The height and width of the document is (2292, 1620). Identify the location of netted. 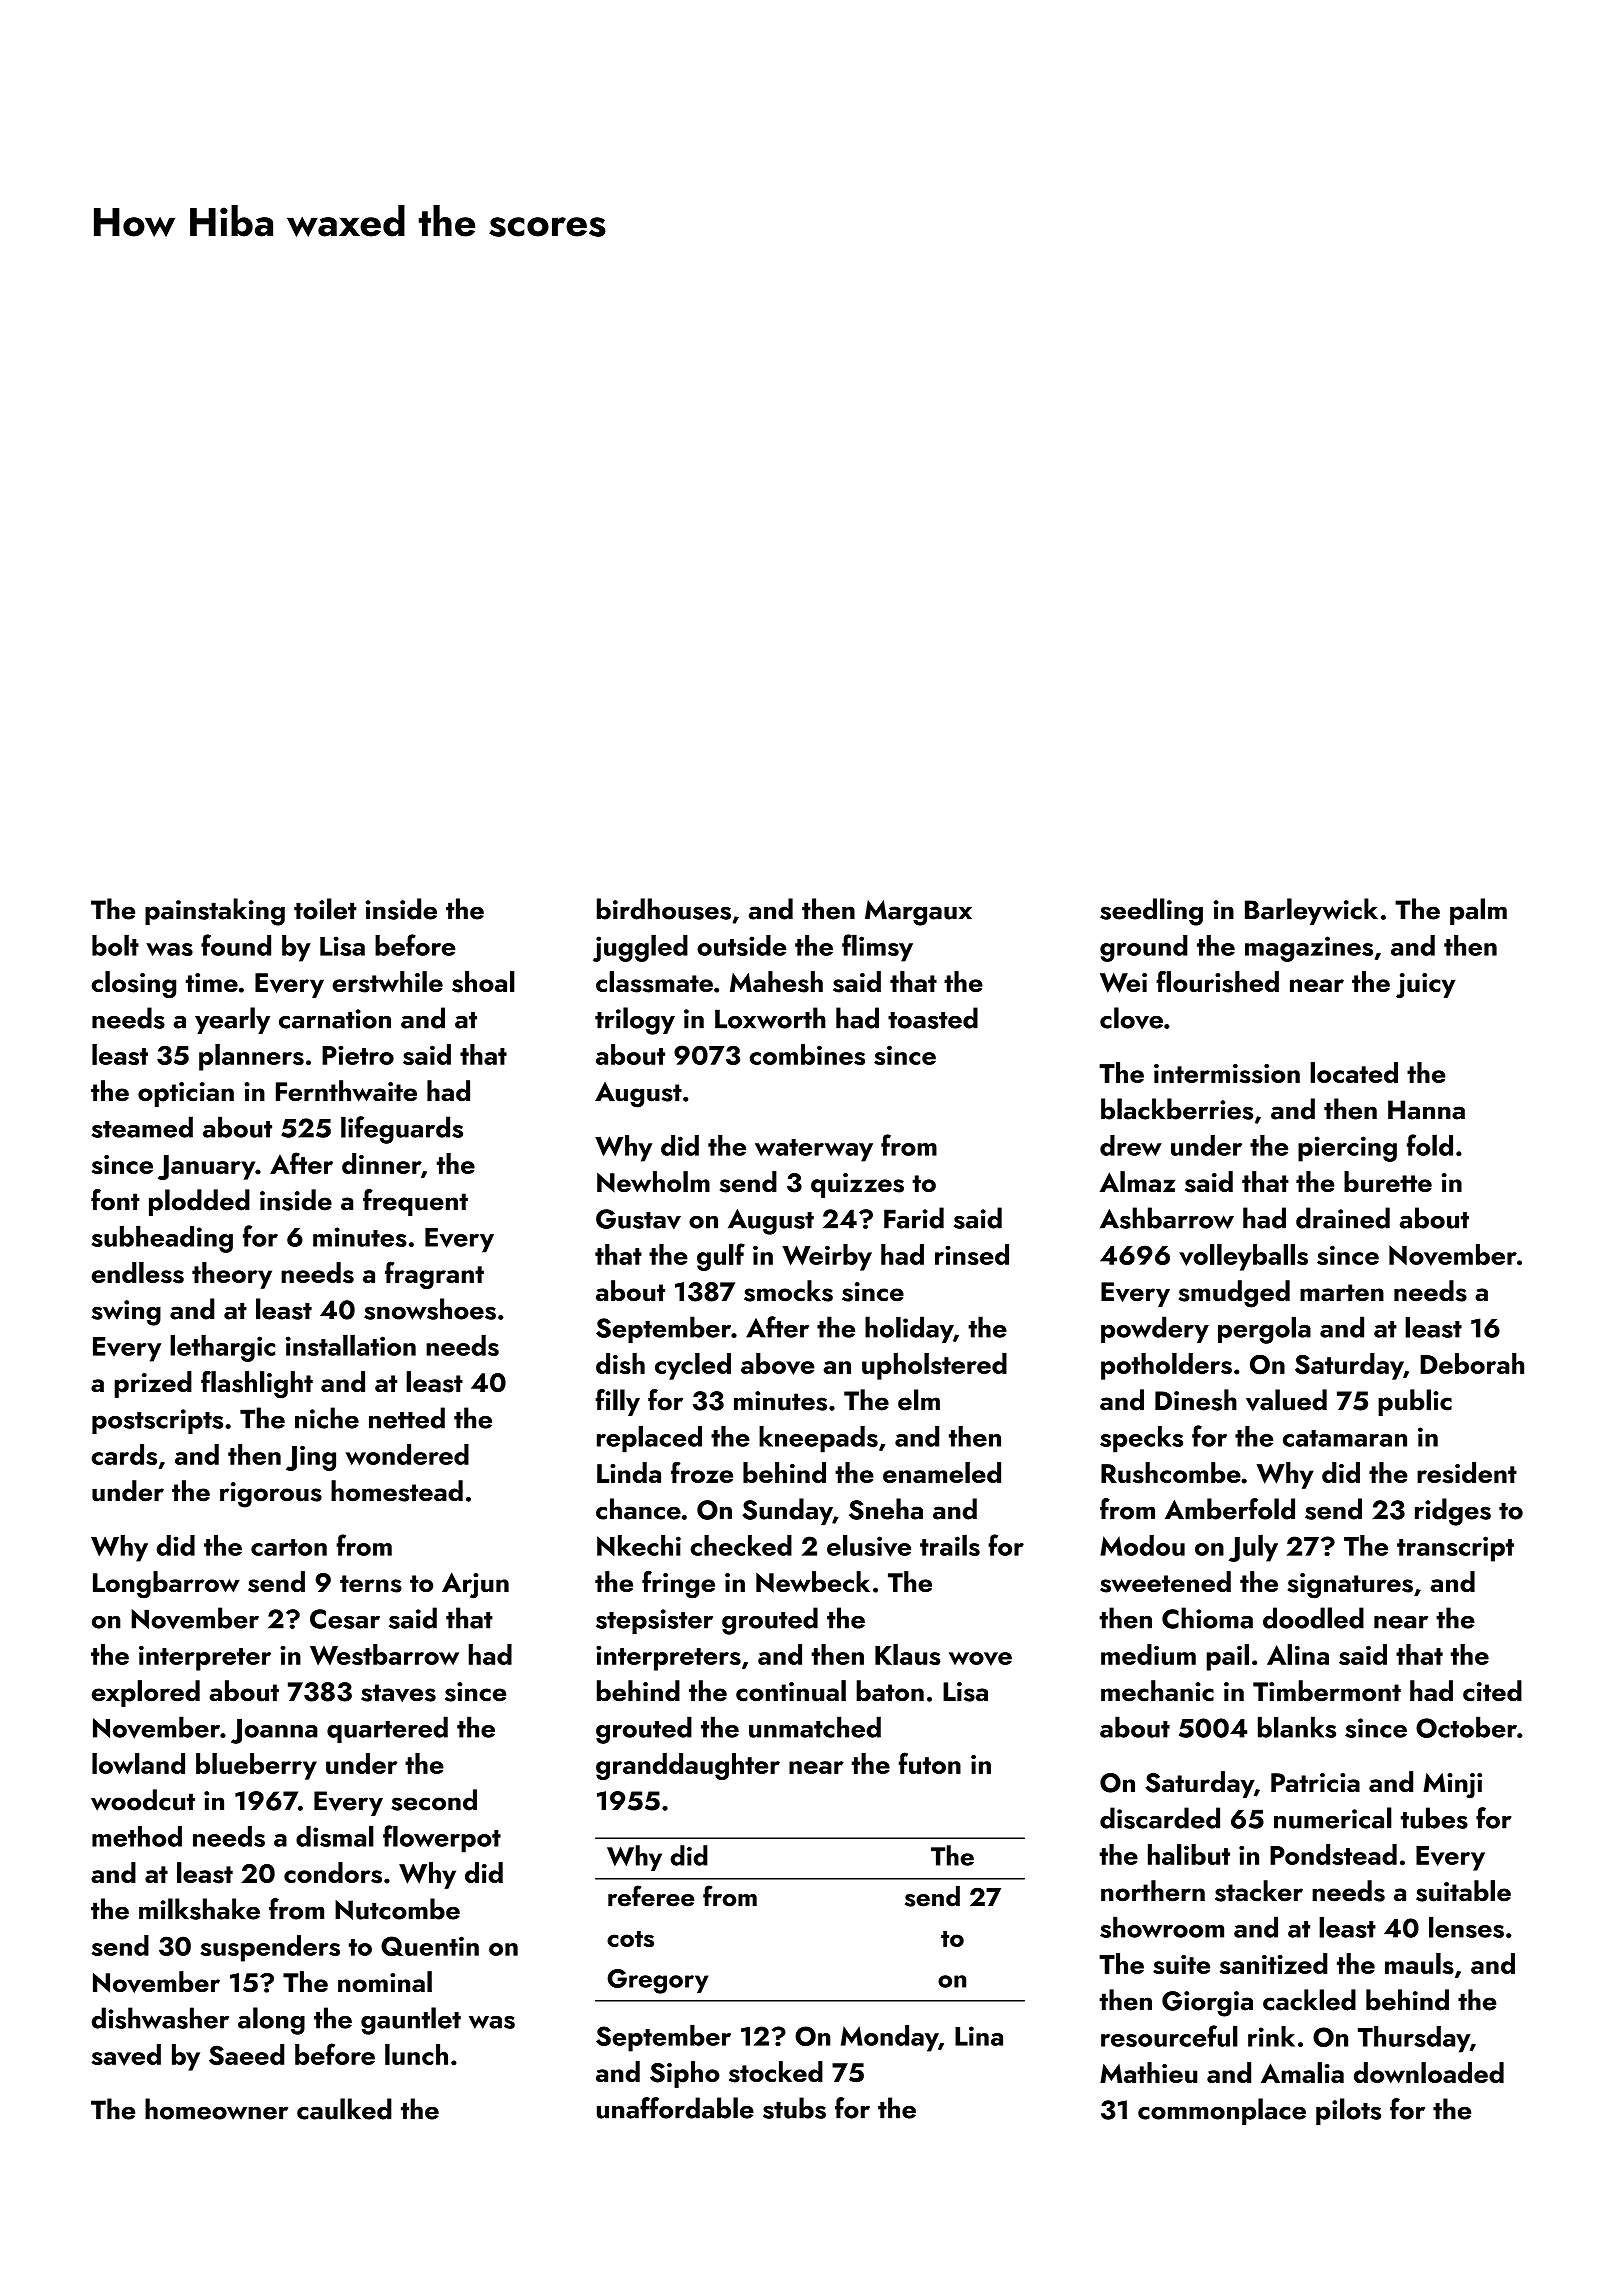
(407, 1418).
